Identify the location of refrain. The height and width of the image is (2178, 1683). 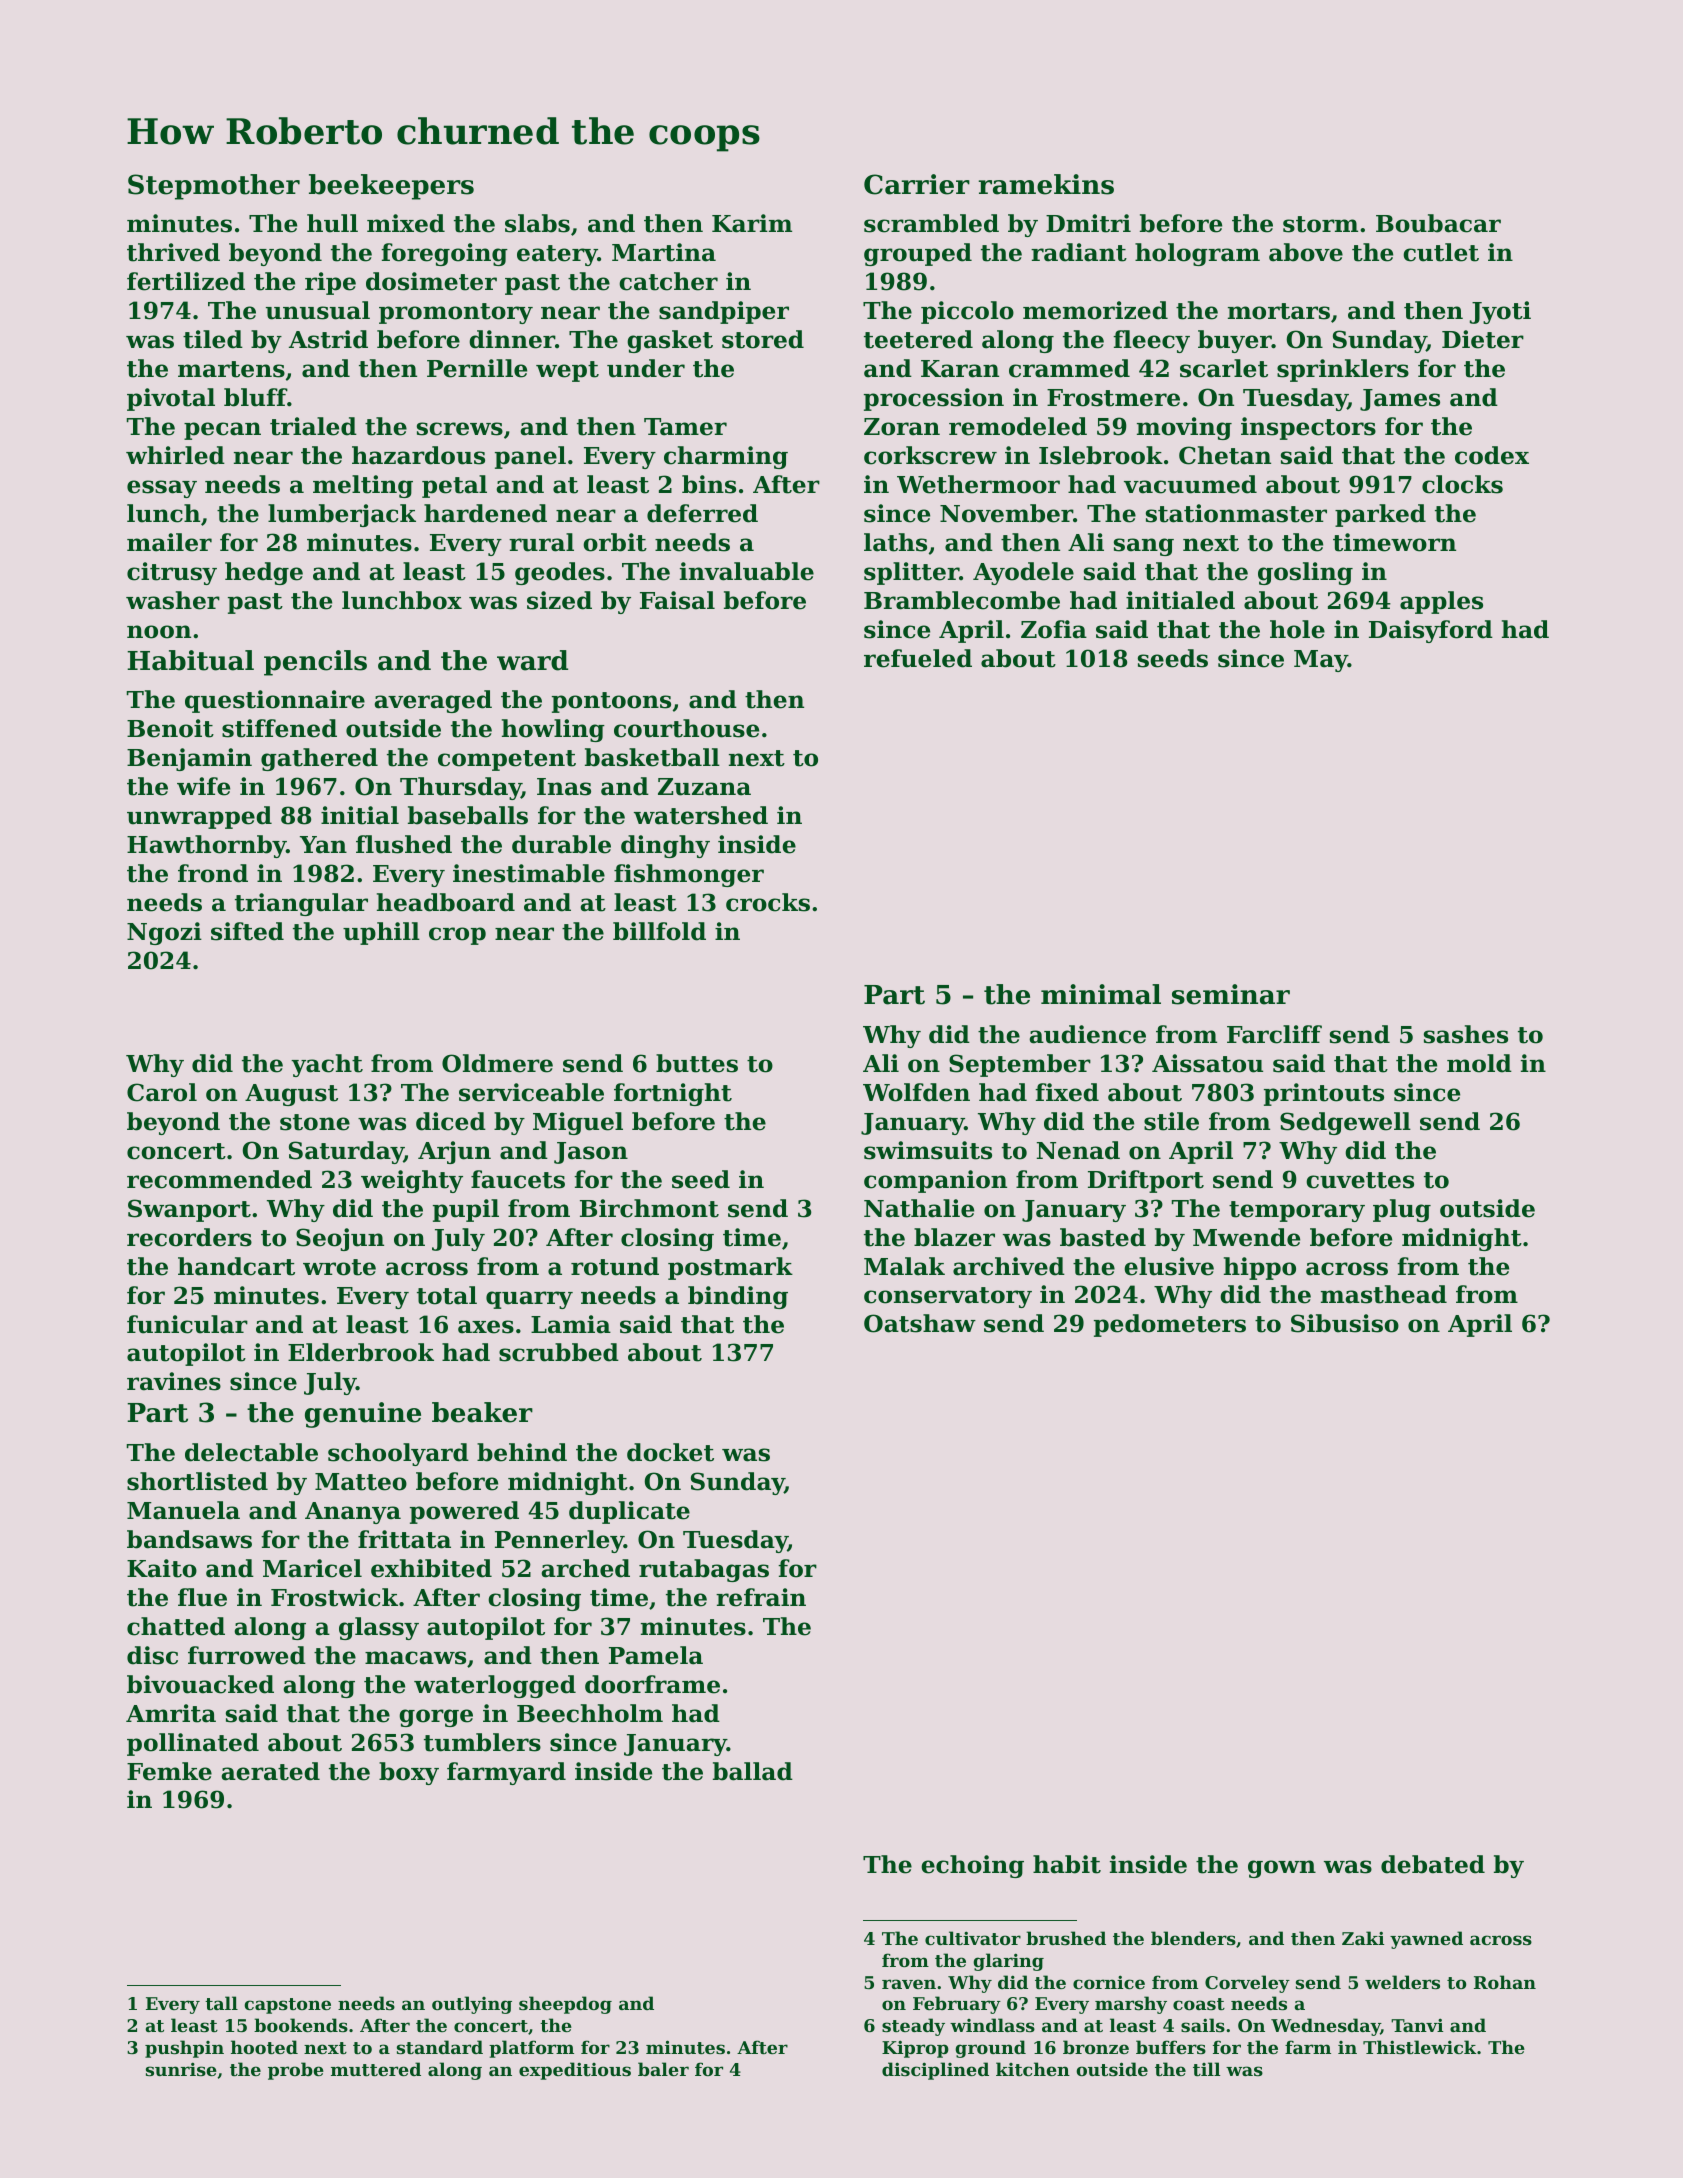
(761, 1597).
